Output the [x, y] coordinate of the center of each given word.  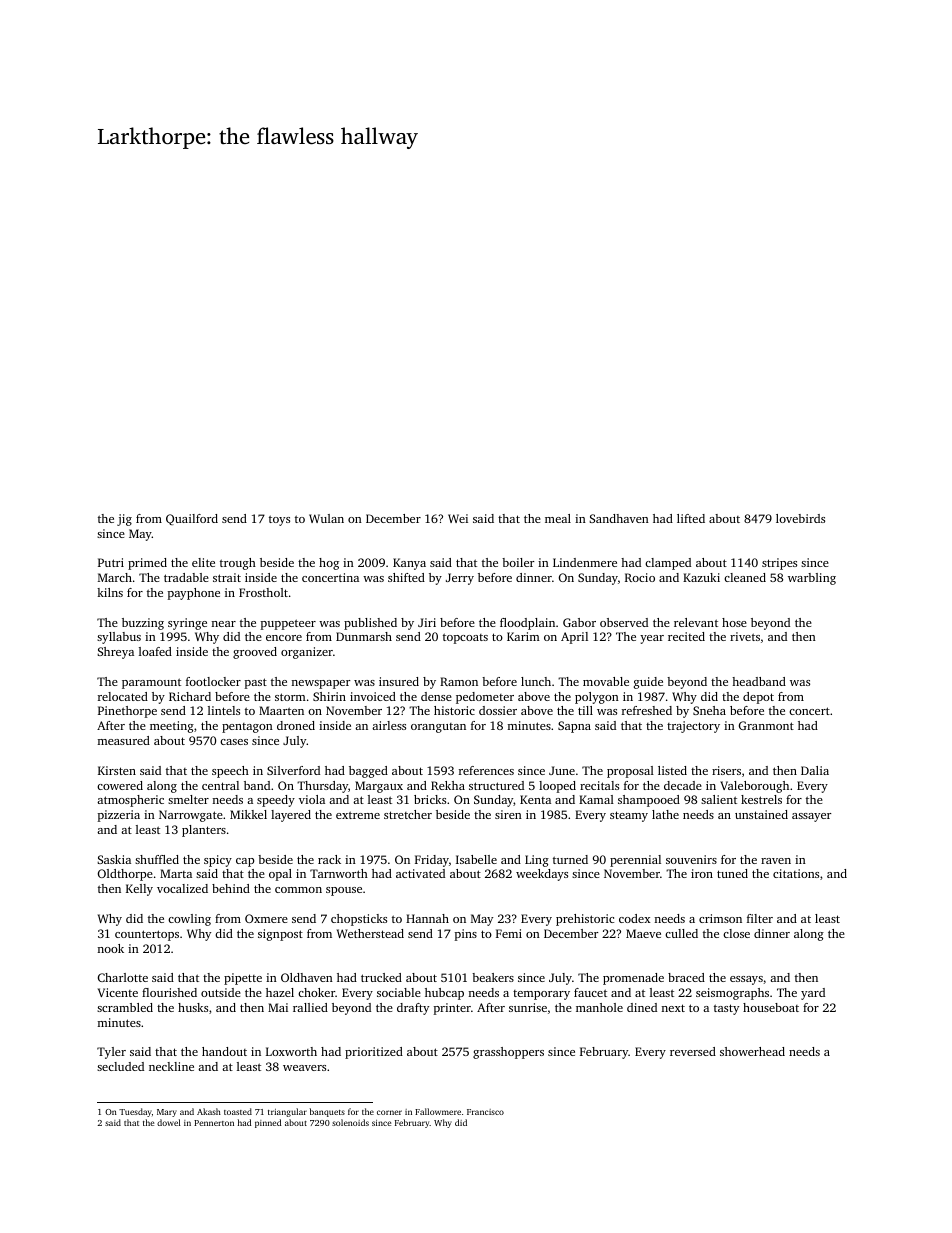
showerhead [752, 1051]
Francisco [485, 1112]
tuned [732, 873]
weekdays [542, 875]
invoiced [373, 696]
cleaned [745, 577]
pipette [243, 979]
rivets [745, 636]
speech [230, 772]
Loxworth [291, 1051]
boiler [518, 562]
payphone [194, 594]
